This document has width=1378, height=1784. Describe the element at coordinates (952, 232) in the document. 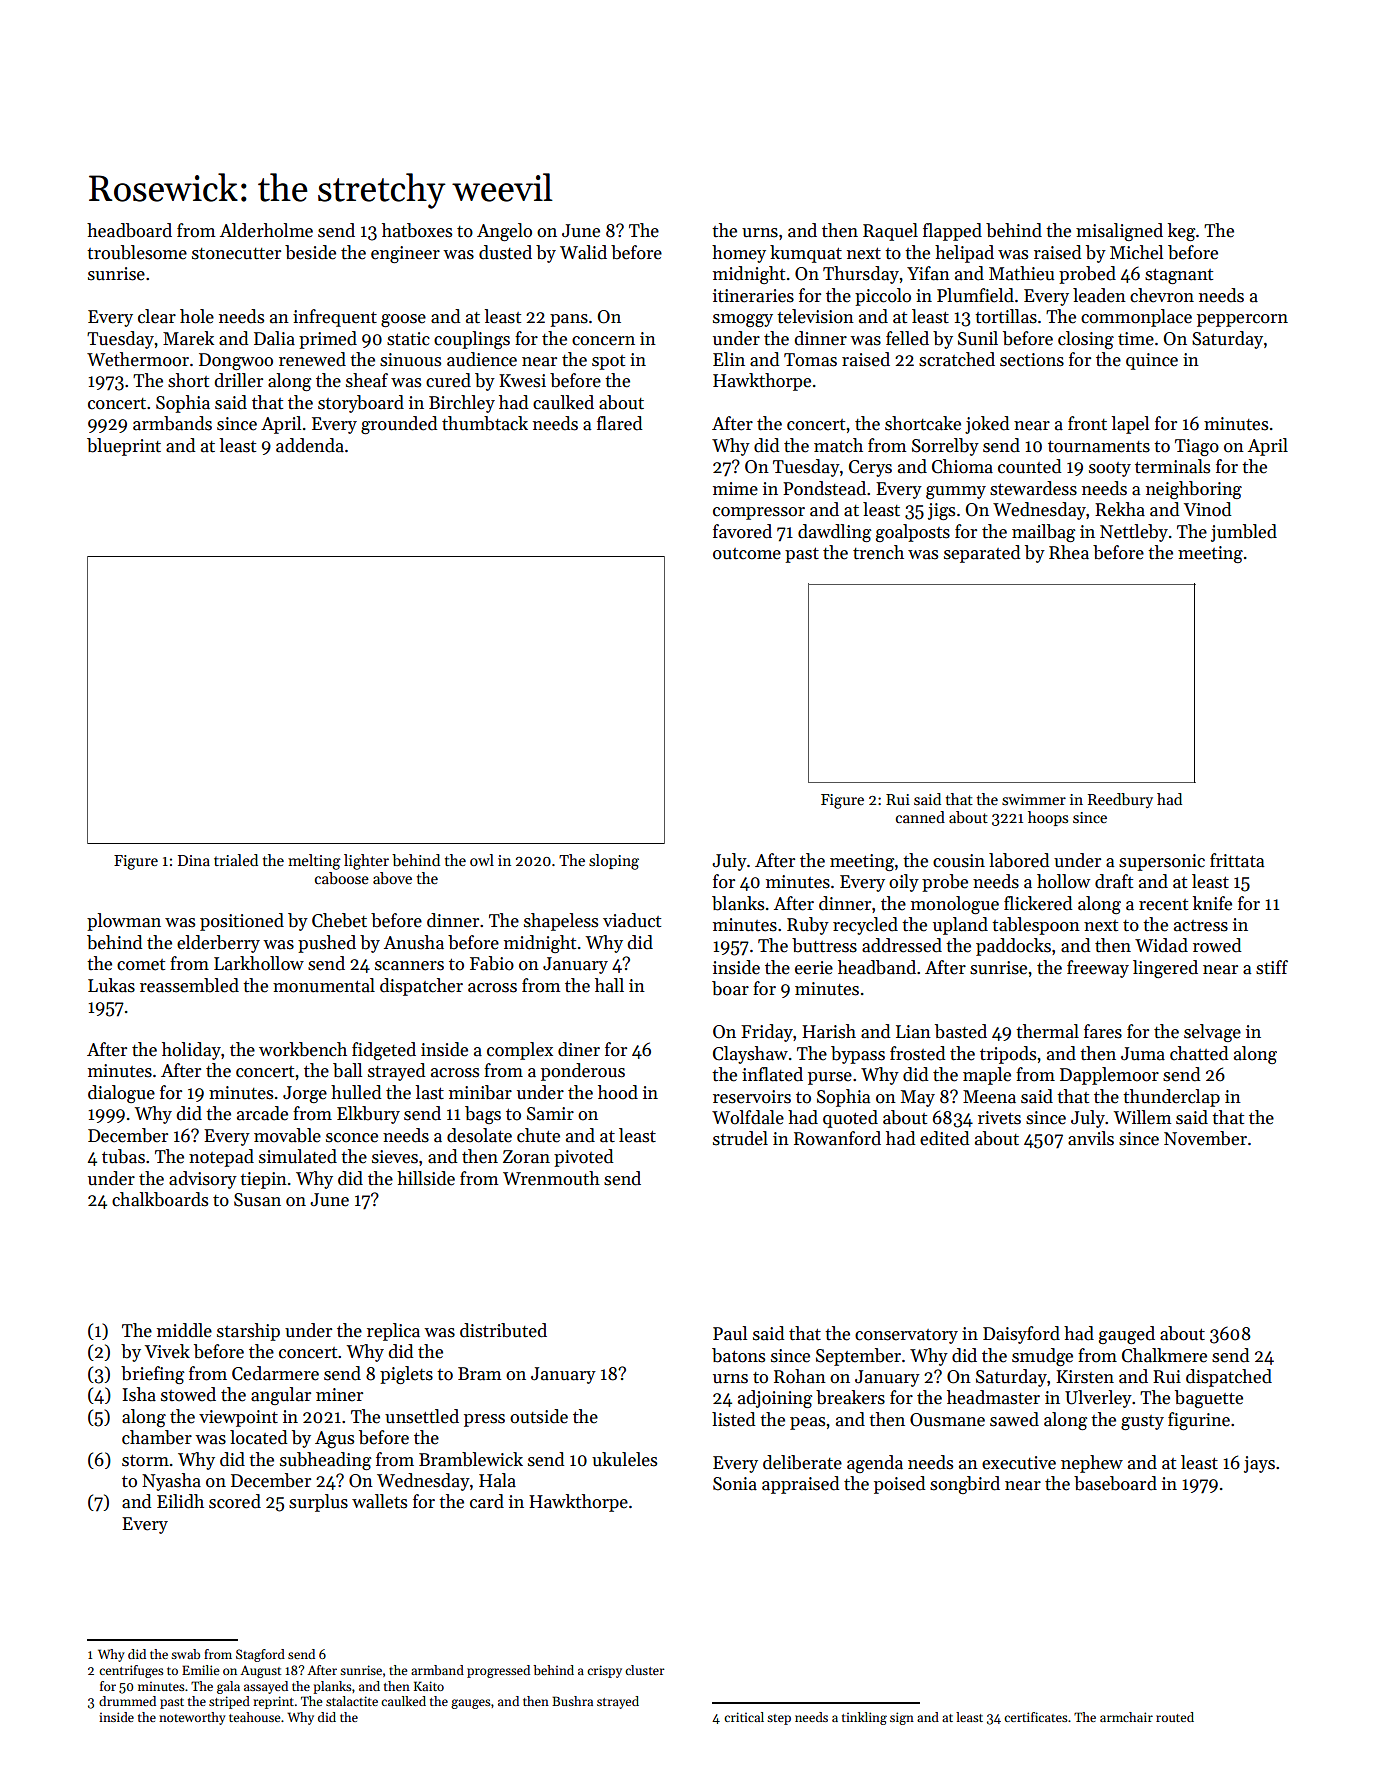

I see `flapped` at that location.
